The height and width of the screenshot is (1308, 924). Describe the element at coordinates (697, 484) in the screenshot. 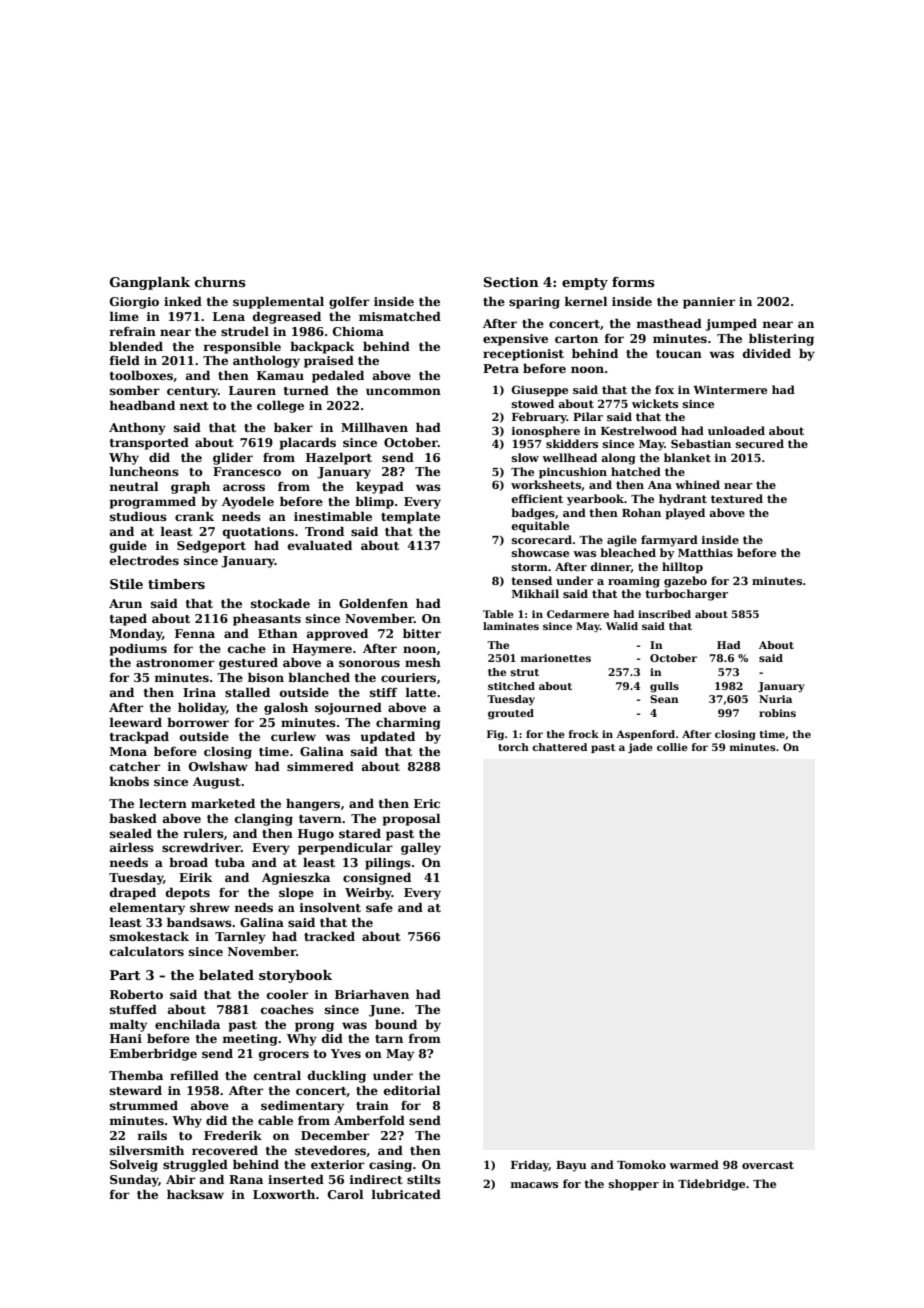

I see `whined` at that location.
